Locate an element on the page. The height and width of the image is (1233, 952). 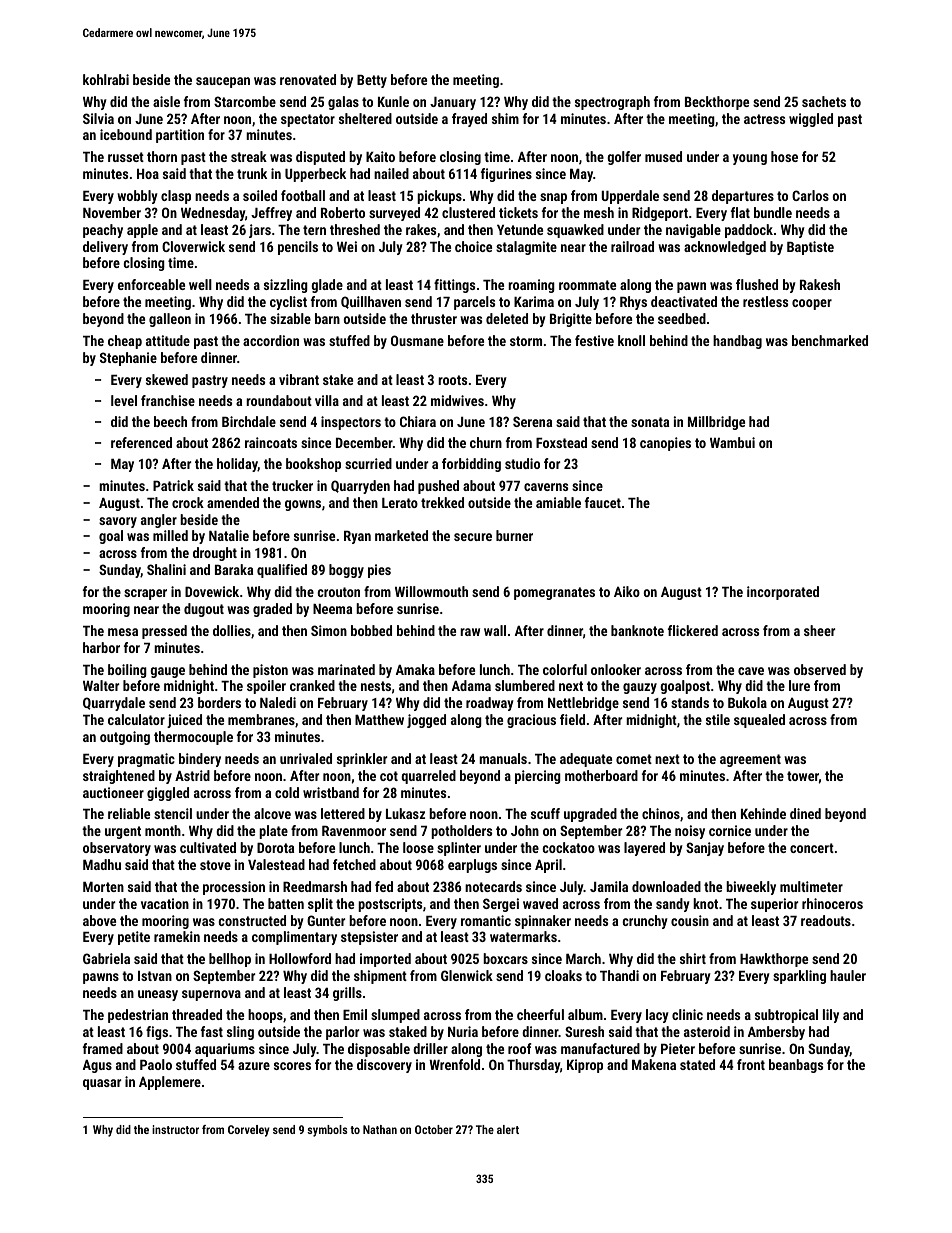
stencil is located at coordinates (173, 813).
